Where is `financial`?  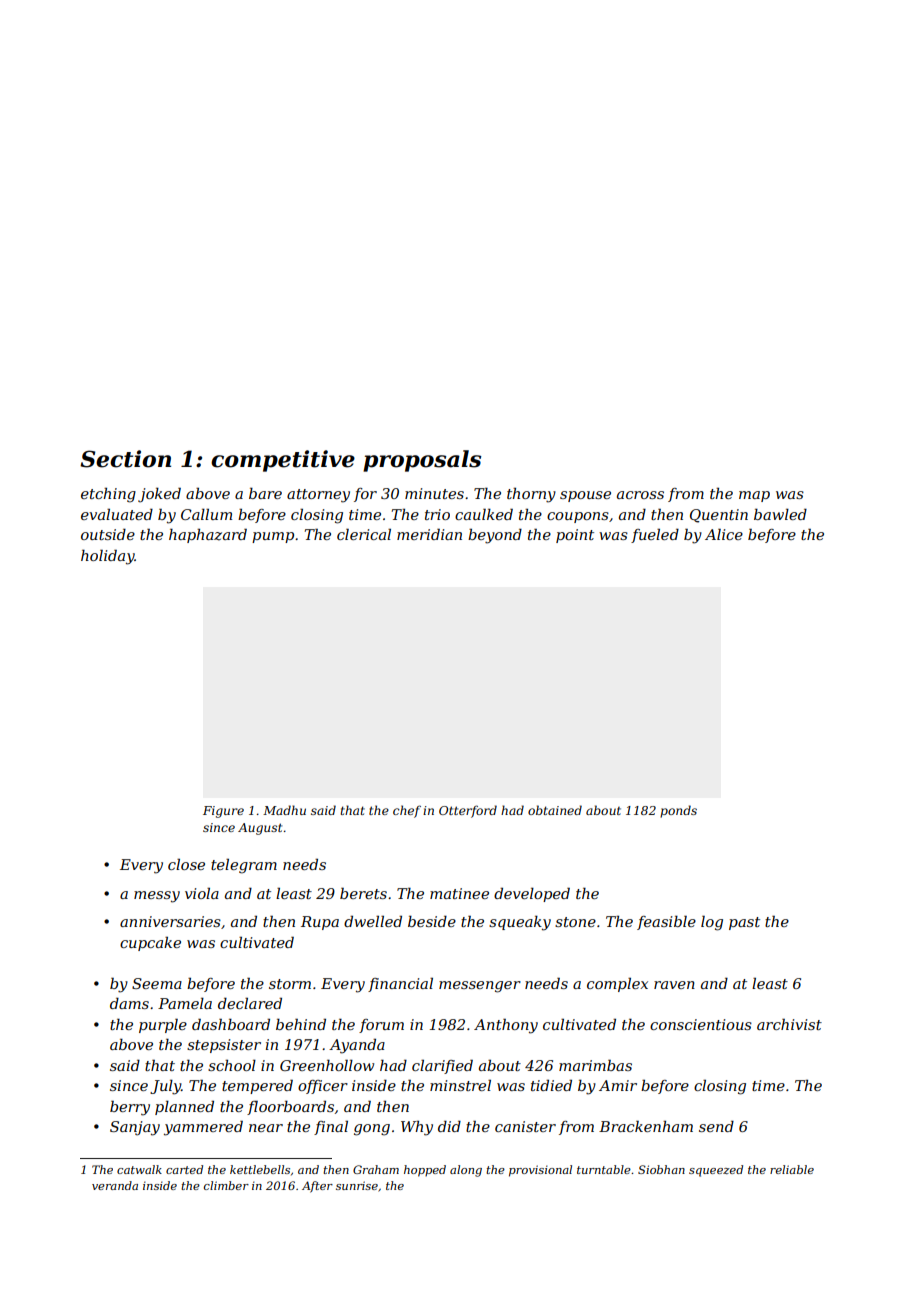
financial is located at coordinates (400, 984).
